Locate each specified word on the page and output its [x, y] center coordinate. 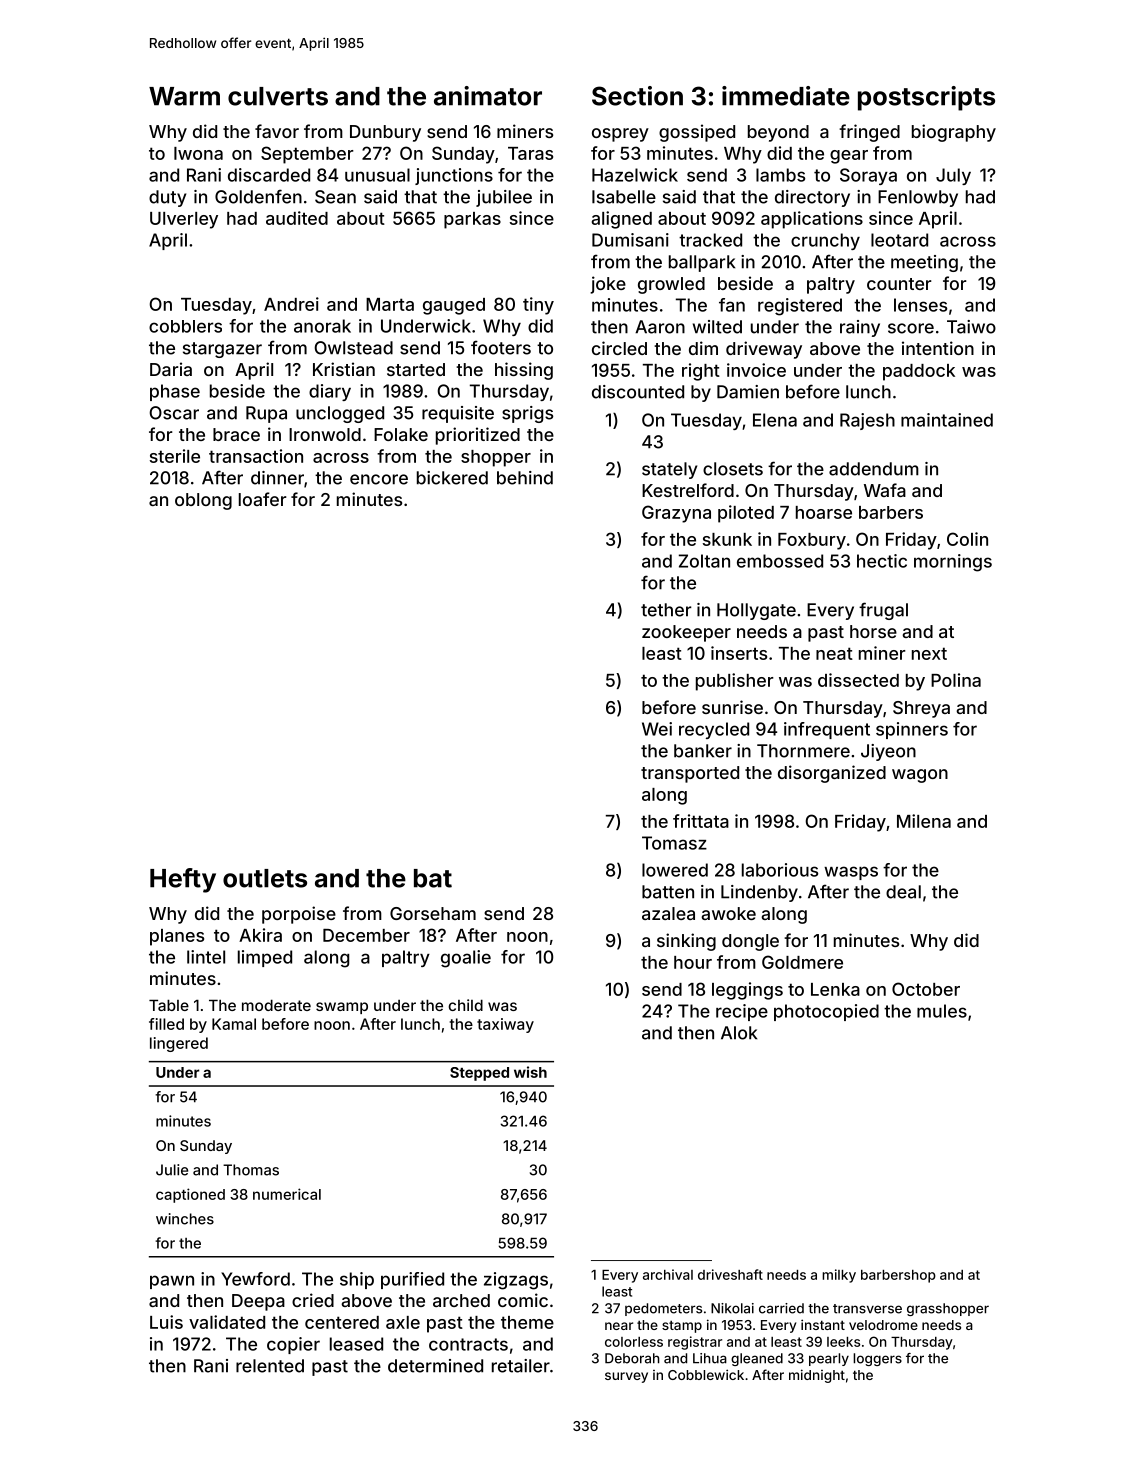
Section [637, 96]
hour [693, 962]
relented [270, 1366]
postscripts [926, 98]
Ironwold [325, 434]
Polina [956, 680]
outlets [265, 878]
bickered [452, 478]
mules [942, 1011]
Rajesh [867, 421]
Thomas [251, 1170]
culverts [278, 96]
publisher [735, 682]
